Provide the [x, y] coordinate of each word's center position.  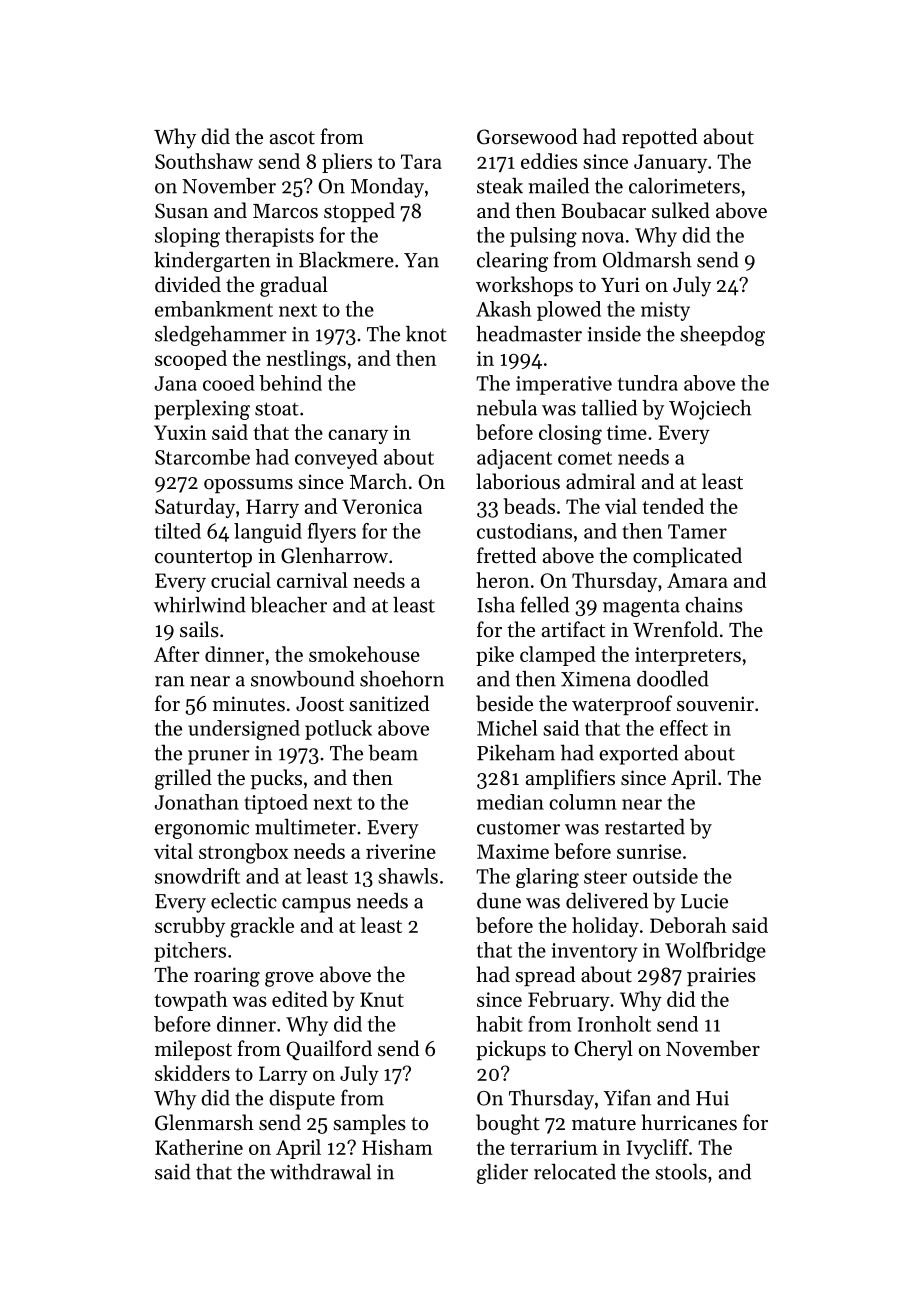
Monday [387, 188]
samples [369, 1124]
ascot [292, 138]
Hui [712, 1098]
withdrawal [320, 1172]
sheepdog [722, 336]
